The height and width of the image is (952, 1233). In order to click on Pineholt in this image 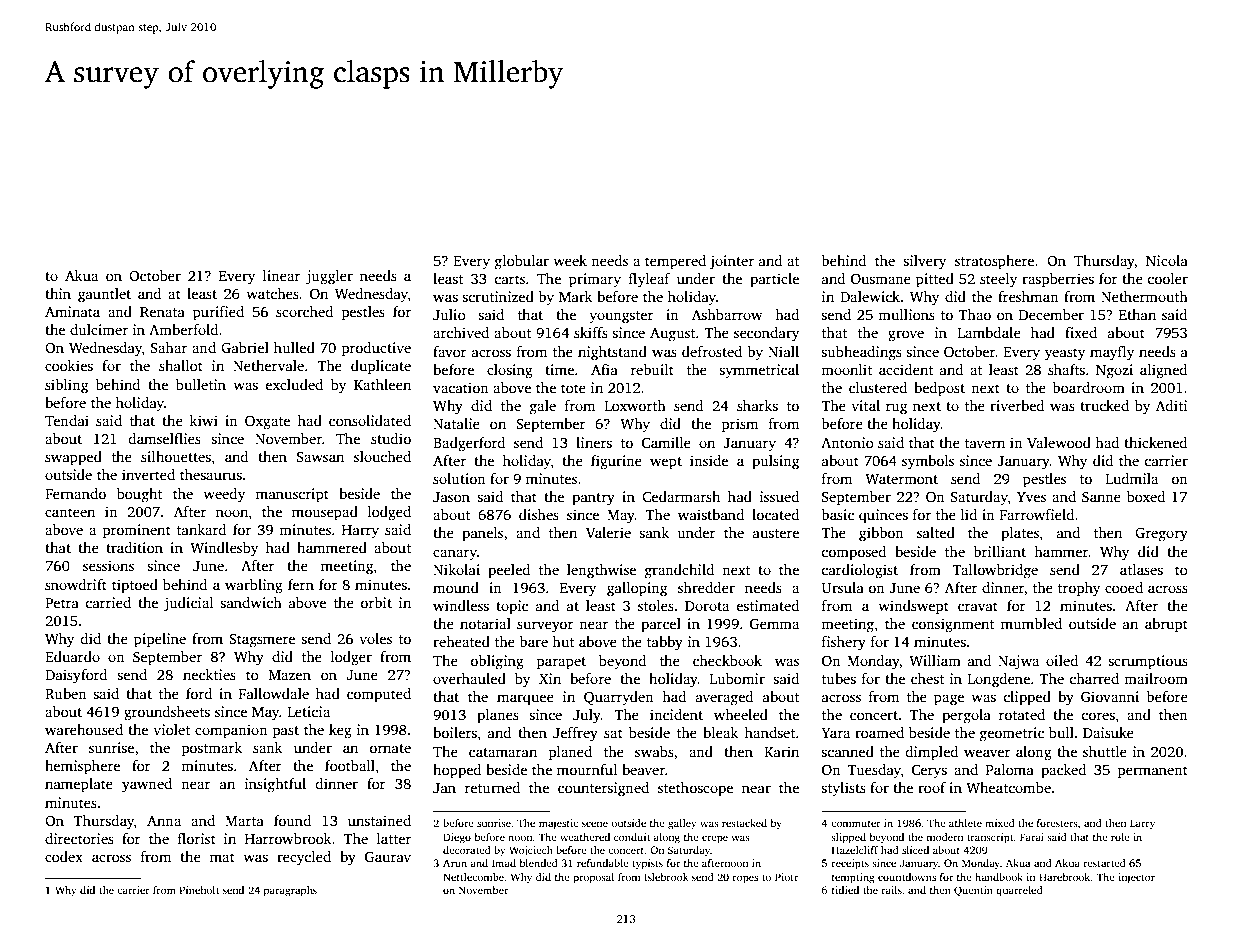, I will do `click(199, 890)`.
